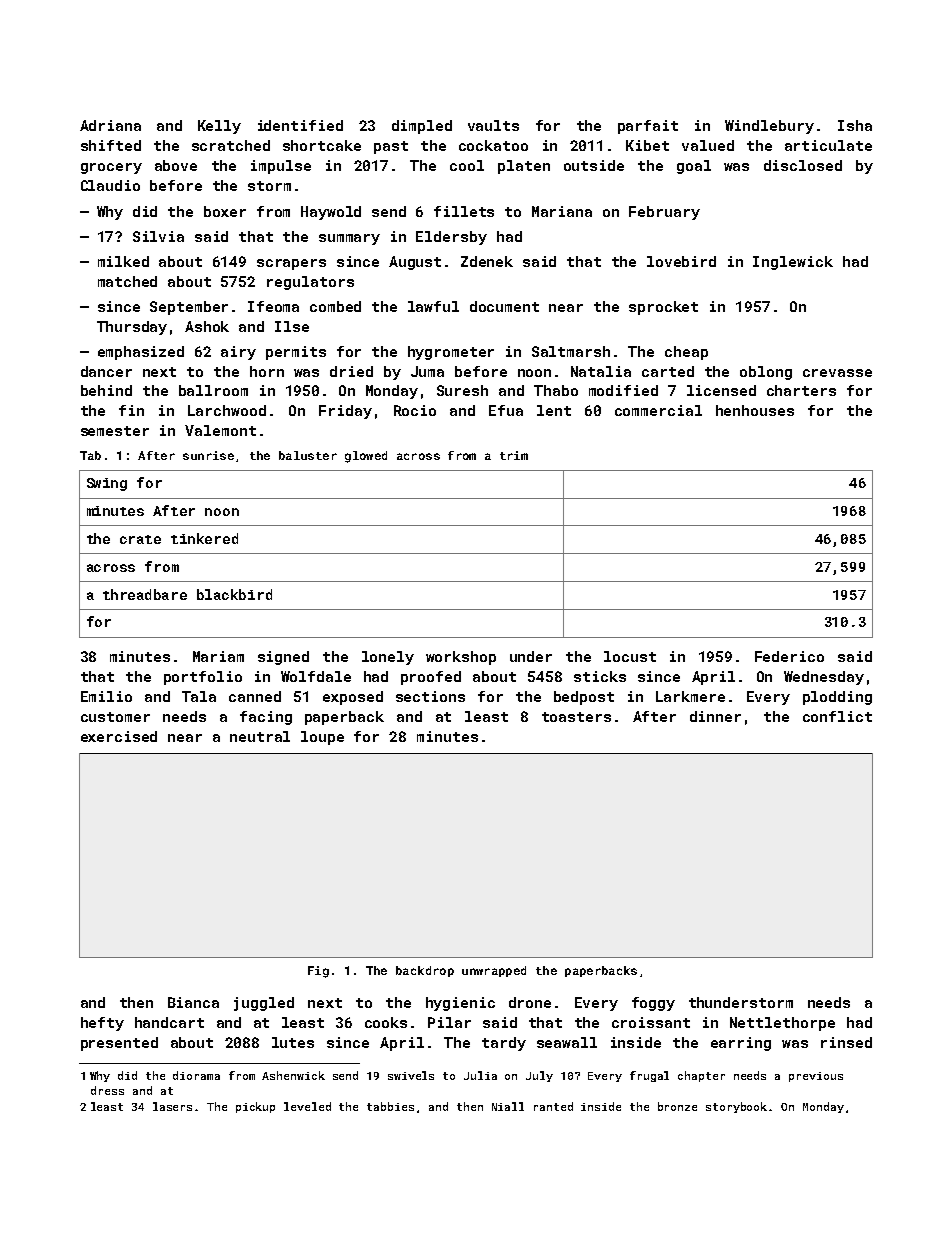  What do you see at coordinates (425, 971) in the page?
I see `backdrop` at bounding box center [425, 971].
